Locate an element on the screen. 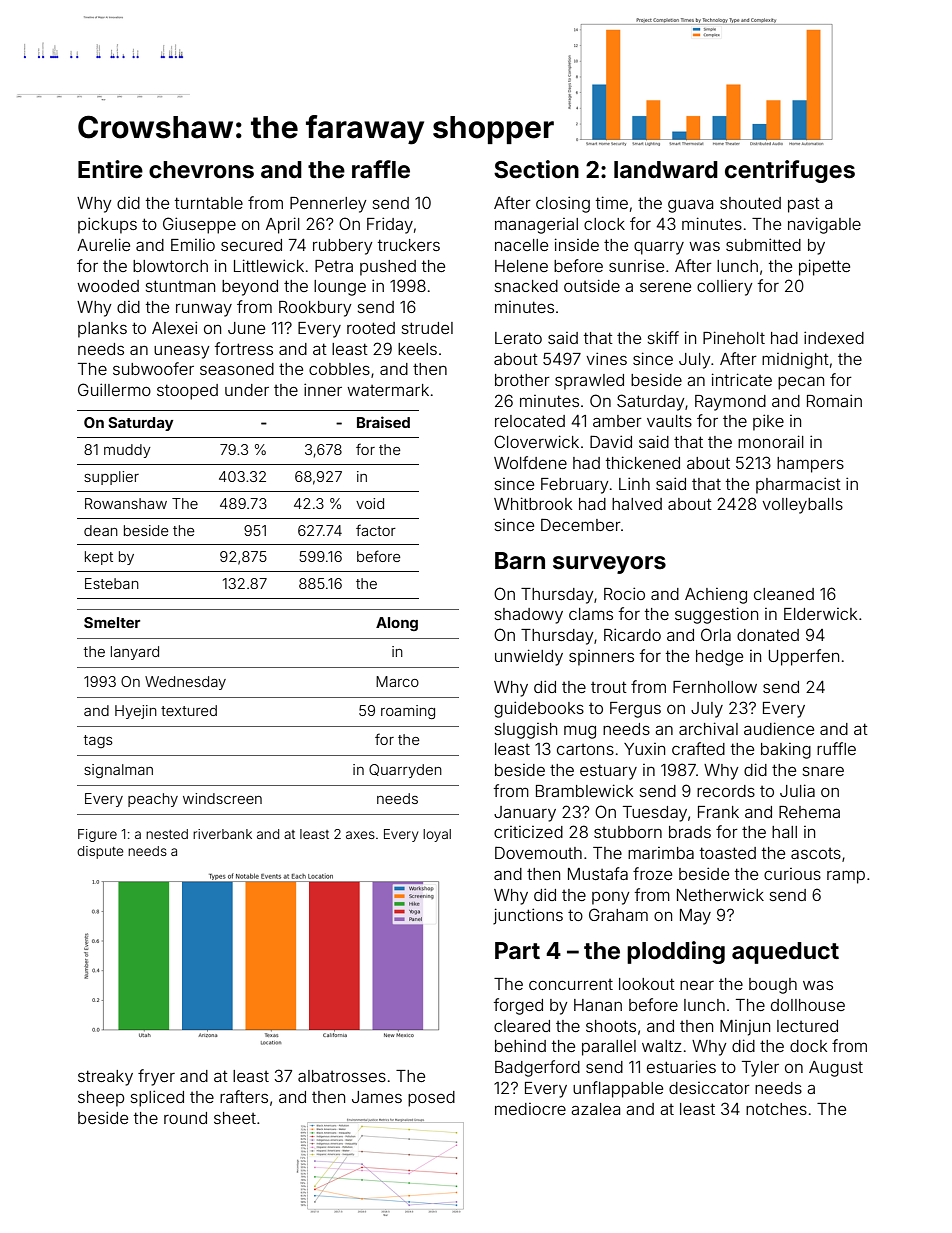 The width and height of the screenshot is (952, 1233). Pennerley is located at coordinates (328, 205).
